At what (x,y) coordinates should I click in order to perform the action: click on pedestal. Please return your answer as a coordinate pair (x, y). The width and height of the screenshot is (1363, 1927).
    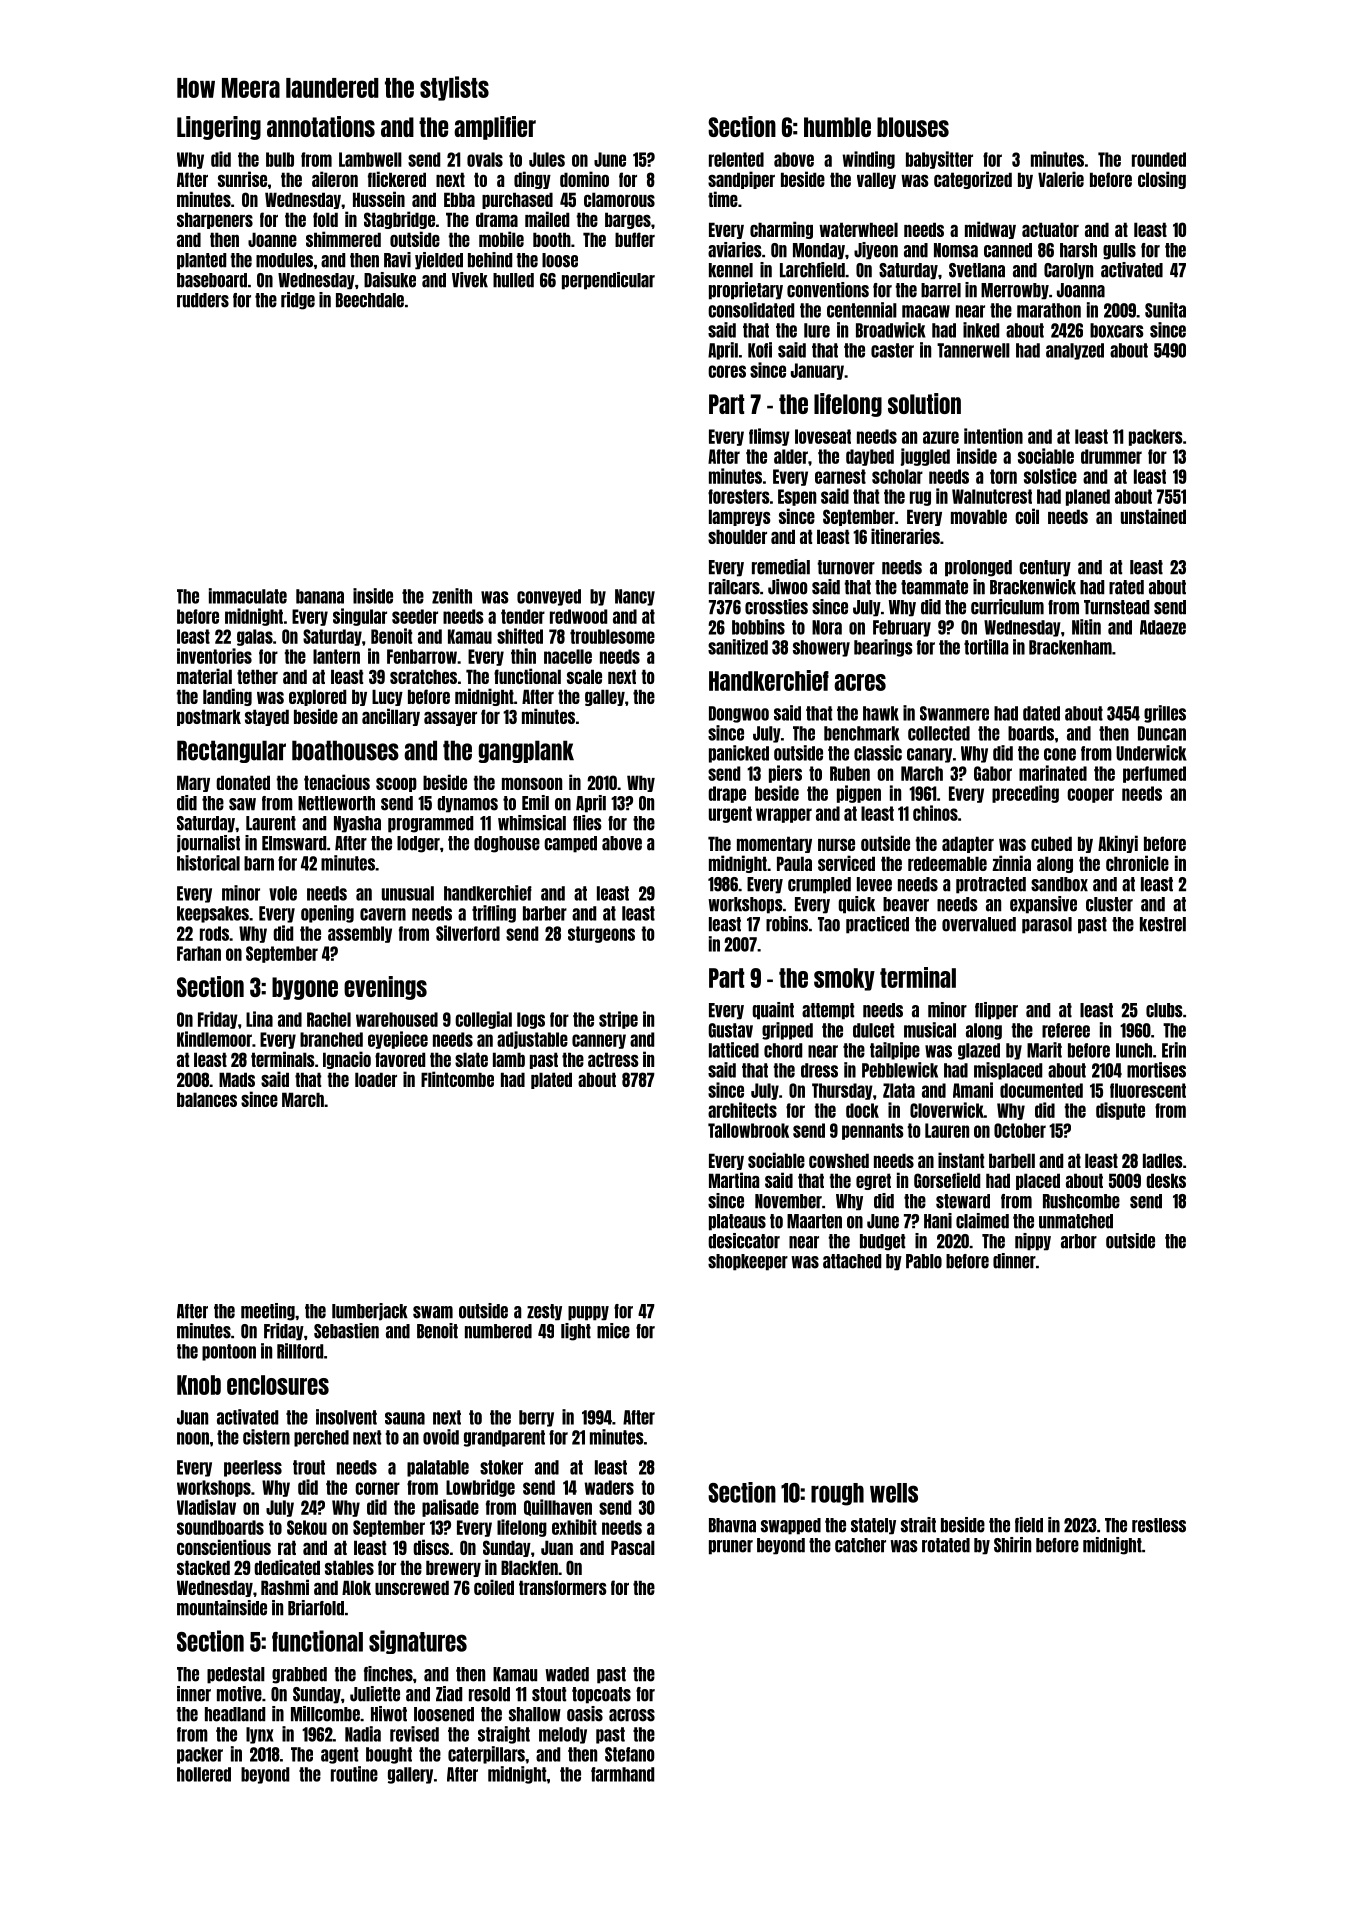
    Looking at the image, I should click on (236, 1675).
